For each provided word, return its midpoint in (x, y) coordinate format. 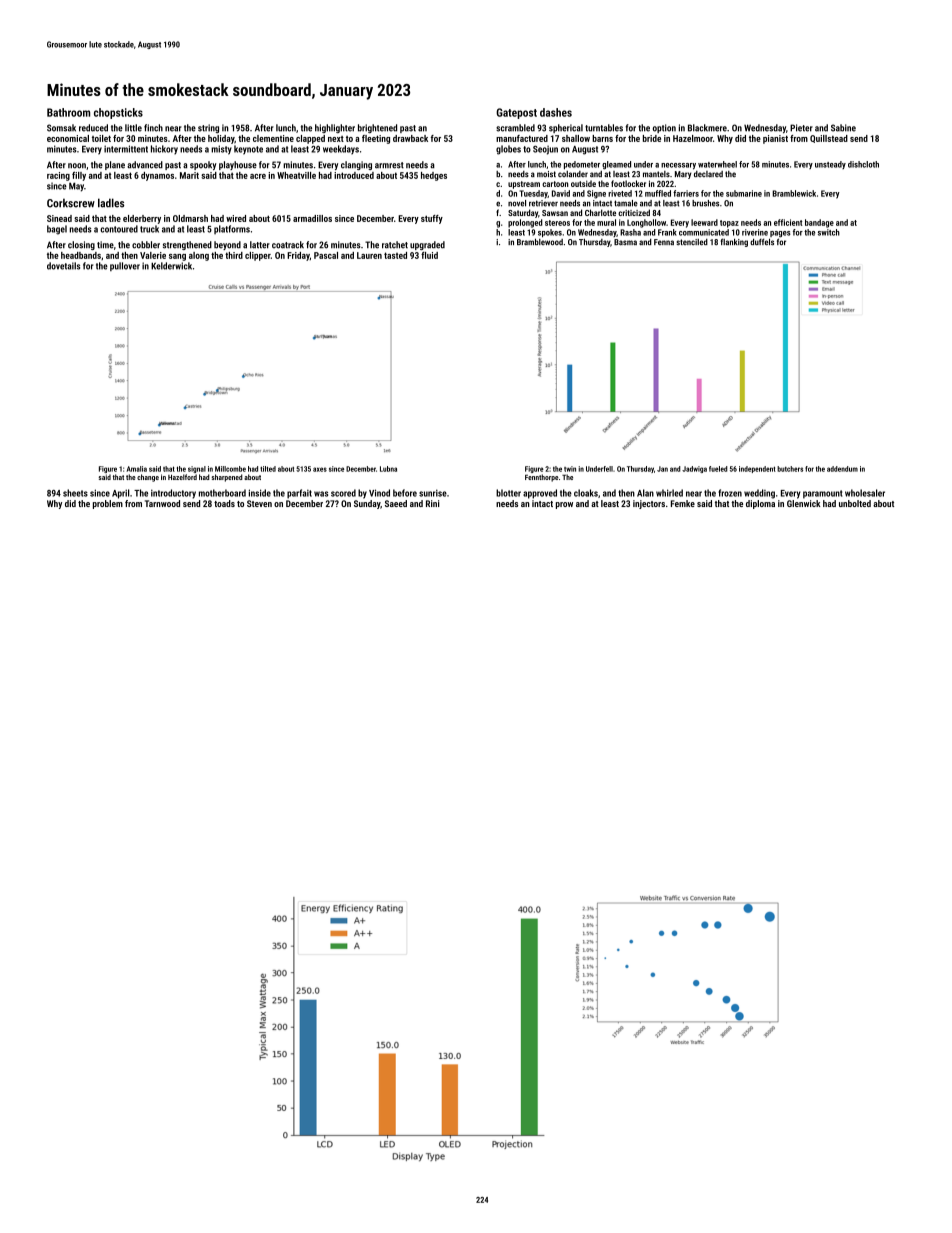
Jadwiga (694, 469)
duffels (762, 242)
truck (149, 229)
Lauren (369, 255)
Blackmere (707, 128)
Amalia (137, 469)
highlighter (335, 128)
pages (780, 234)
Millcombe (230, 469)
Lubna (388, 469)
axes (320, 469)
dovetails (63, 266)
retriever (543, 203)
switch (829, 232)
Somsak (61, 128)
